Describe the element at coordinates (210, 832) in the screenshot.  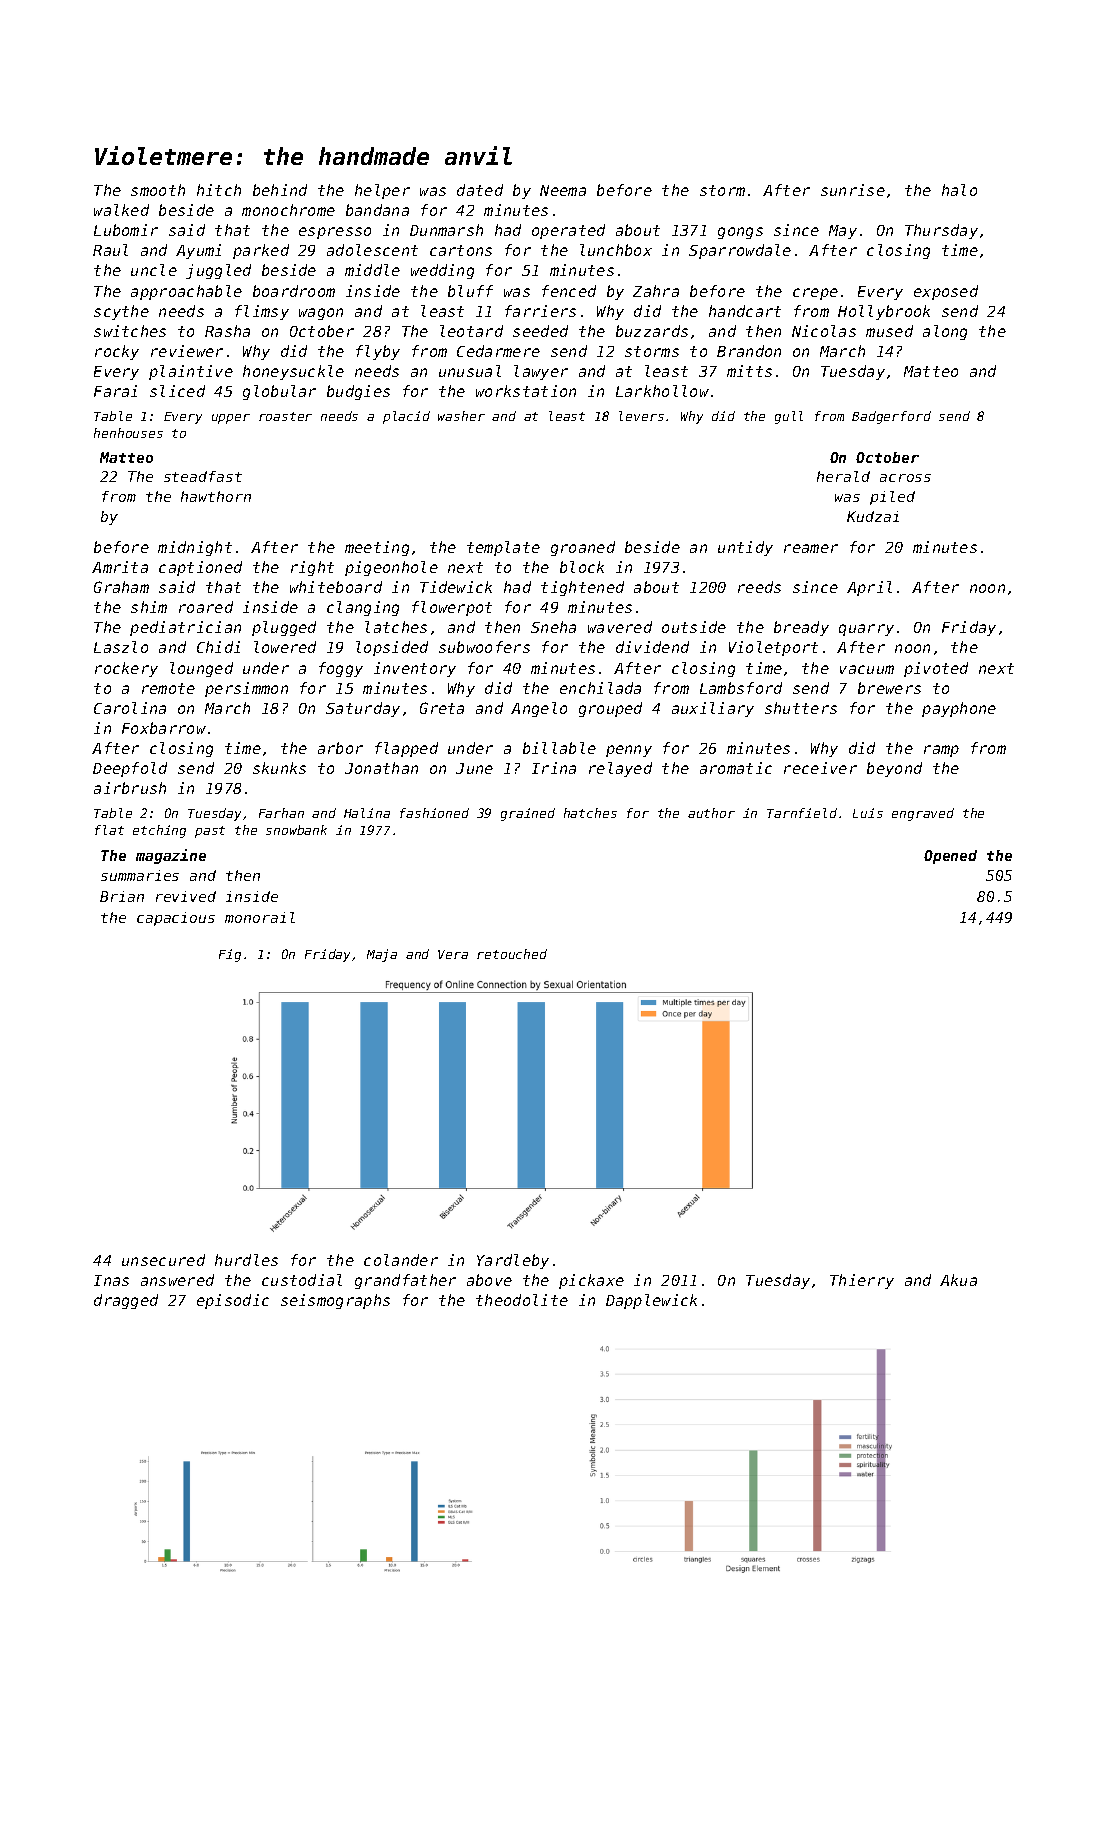
I see `past` at that location.
